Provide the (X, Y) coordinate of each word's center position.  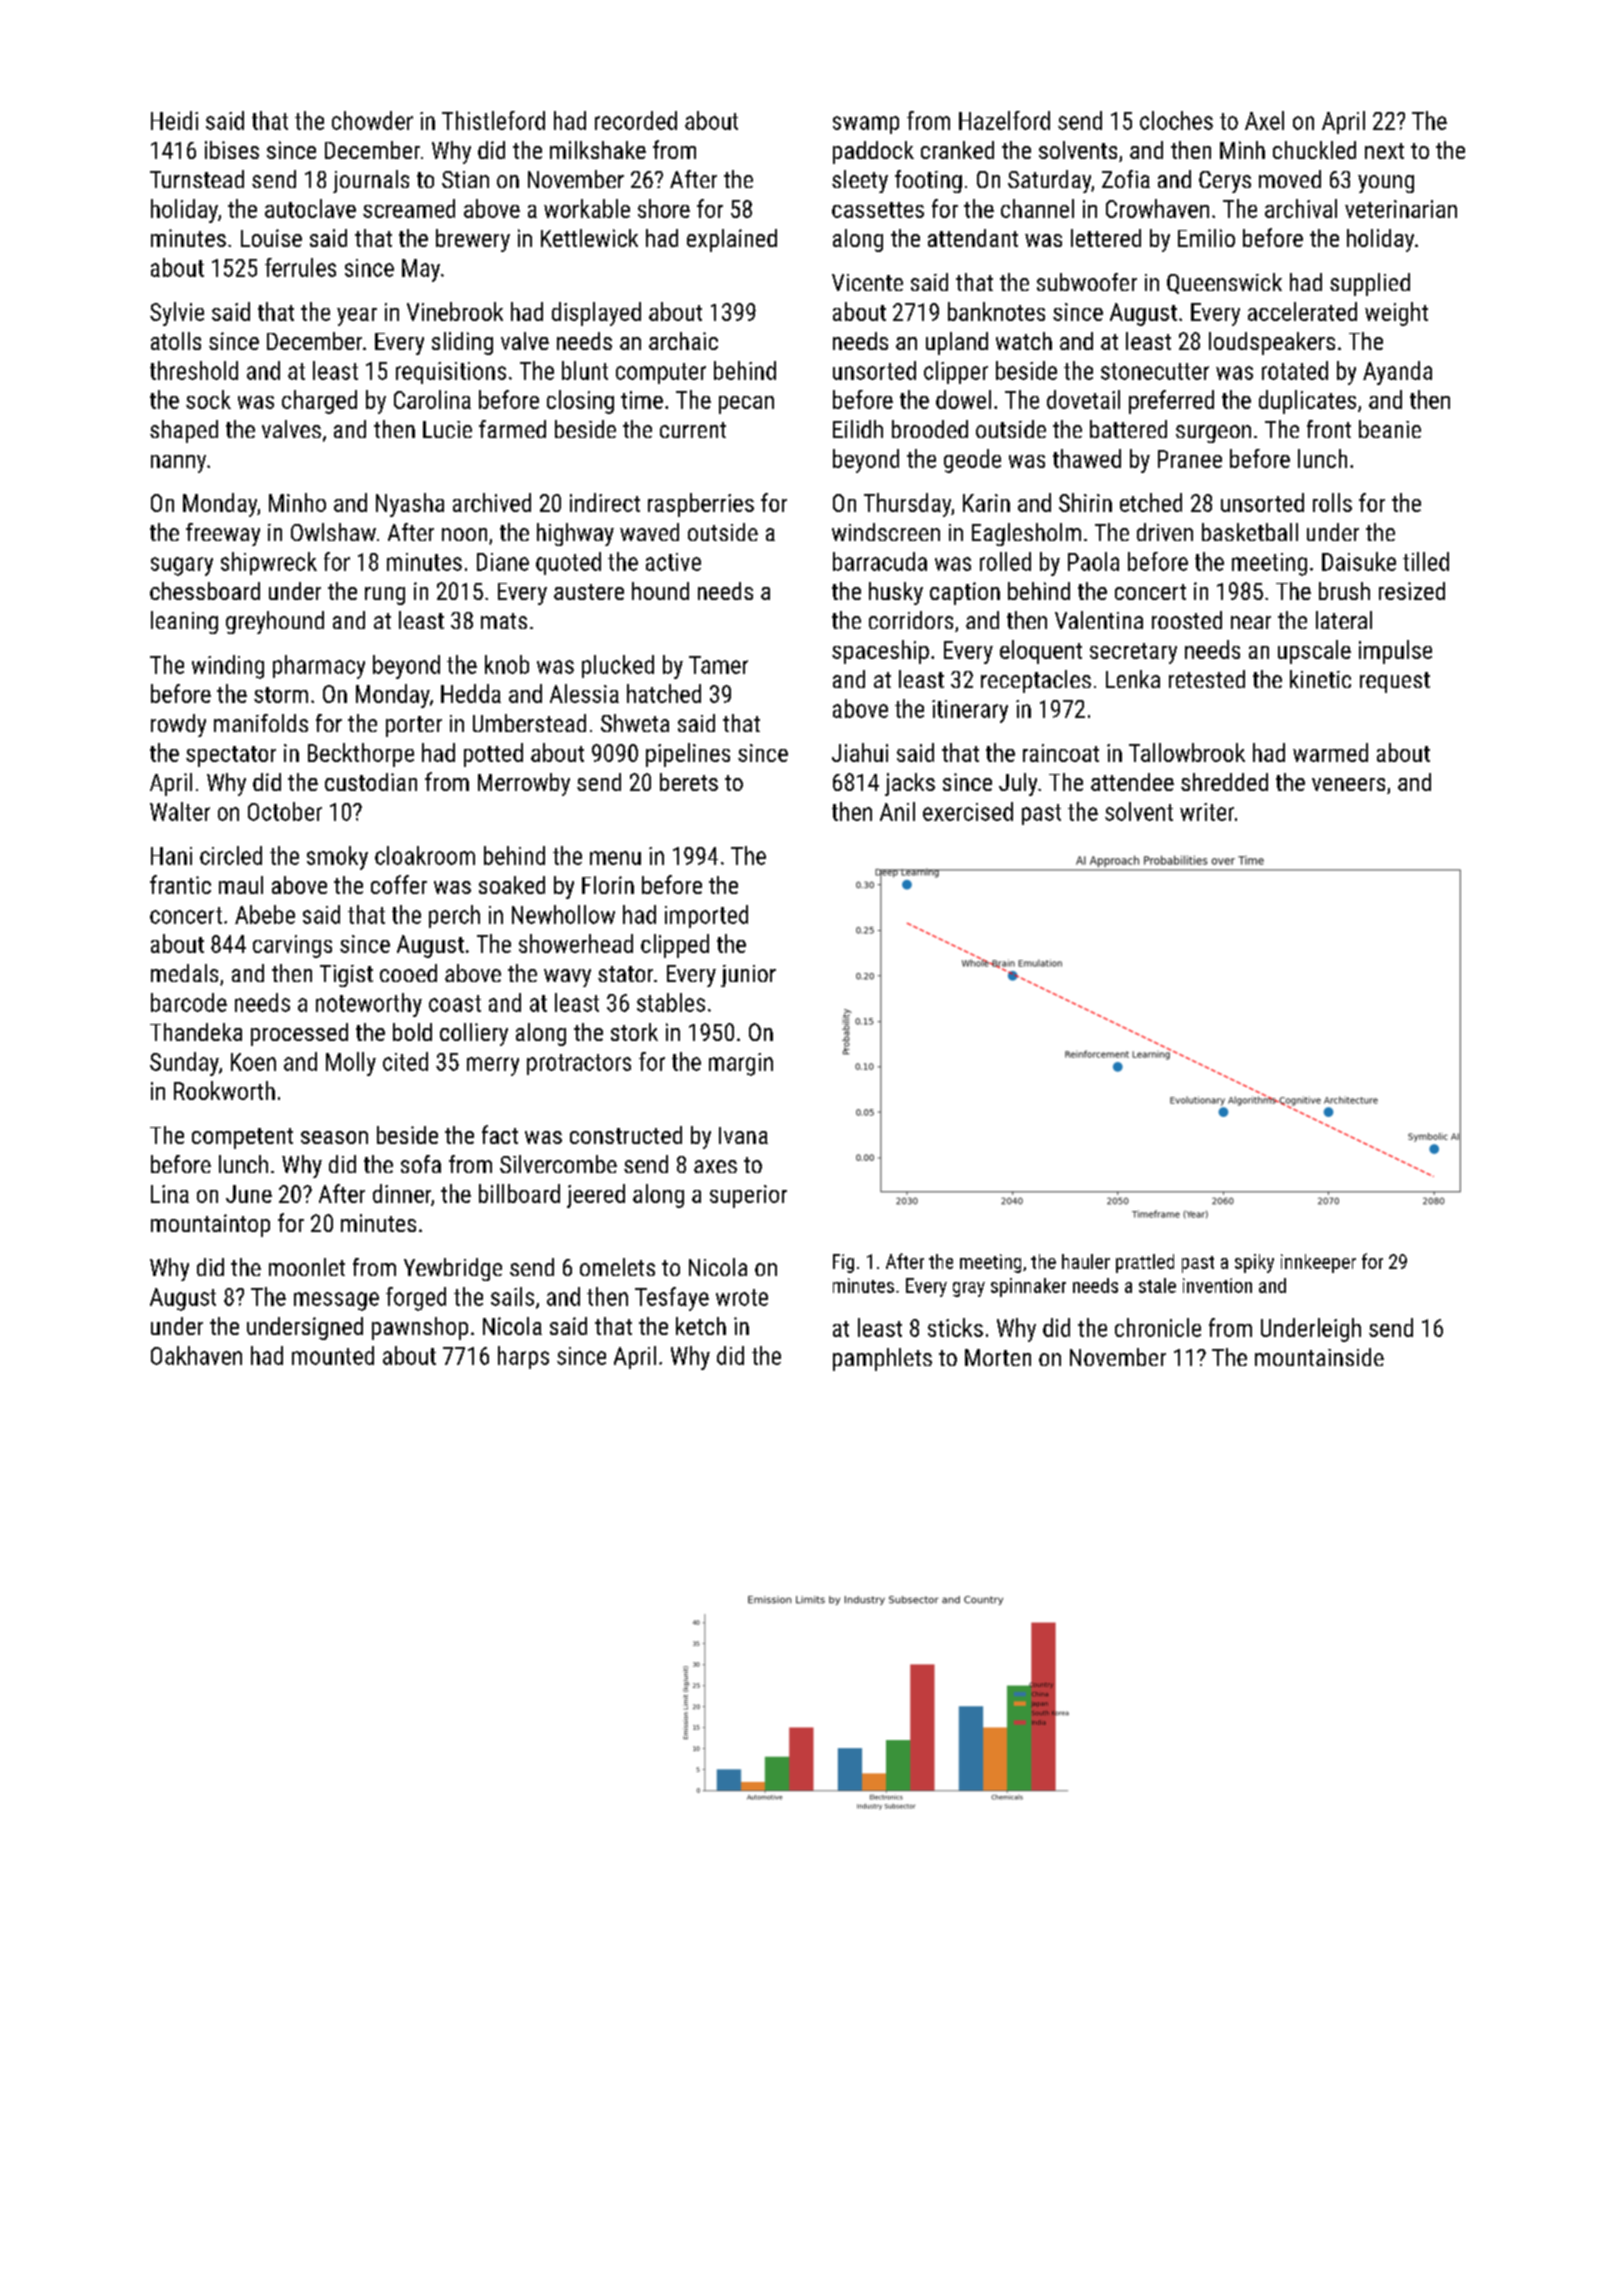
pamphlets (882, 1359)
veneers (1348, 784)
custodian (371, 782)
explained (732, 240)
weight (1396, 314)
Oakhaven (196, 1355)
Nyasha (410, 505)
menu (615, 858)
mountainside (1319, 1357)
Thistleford (493, 120)
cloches (1176, 120)
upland (957, 343)
